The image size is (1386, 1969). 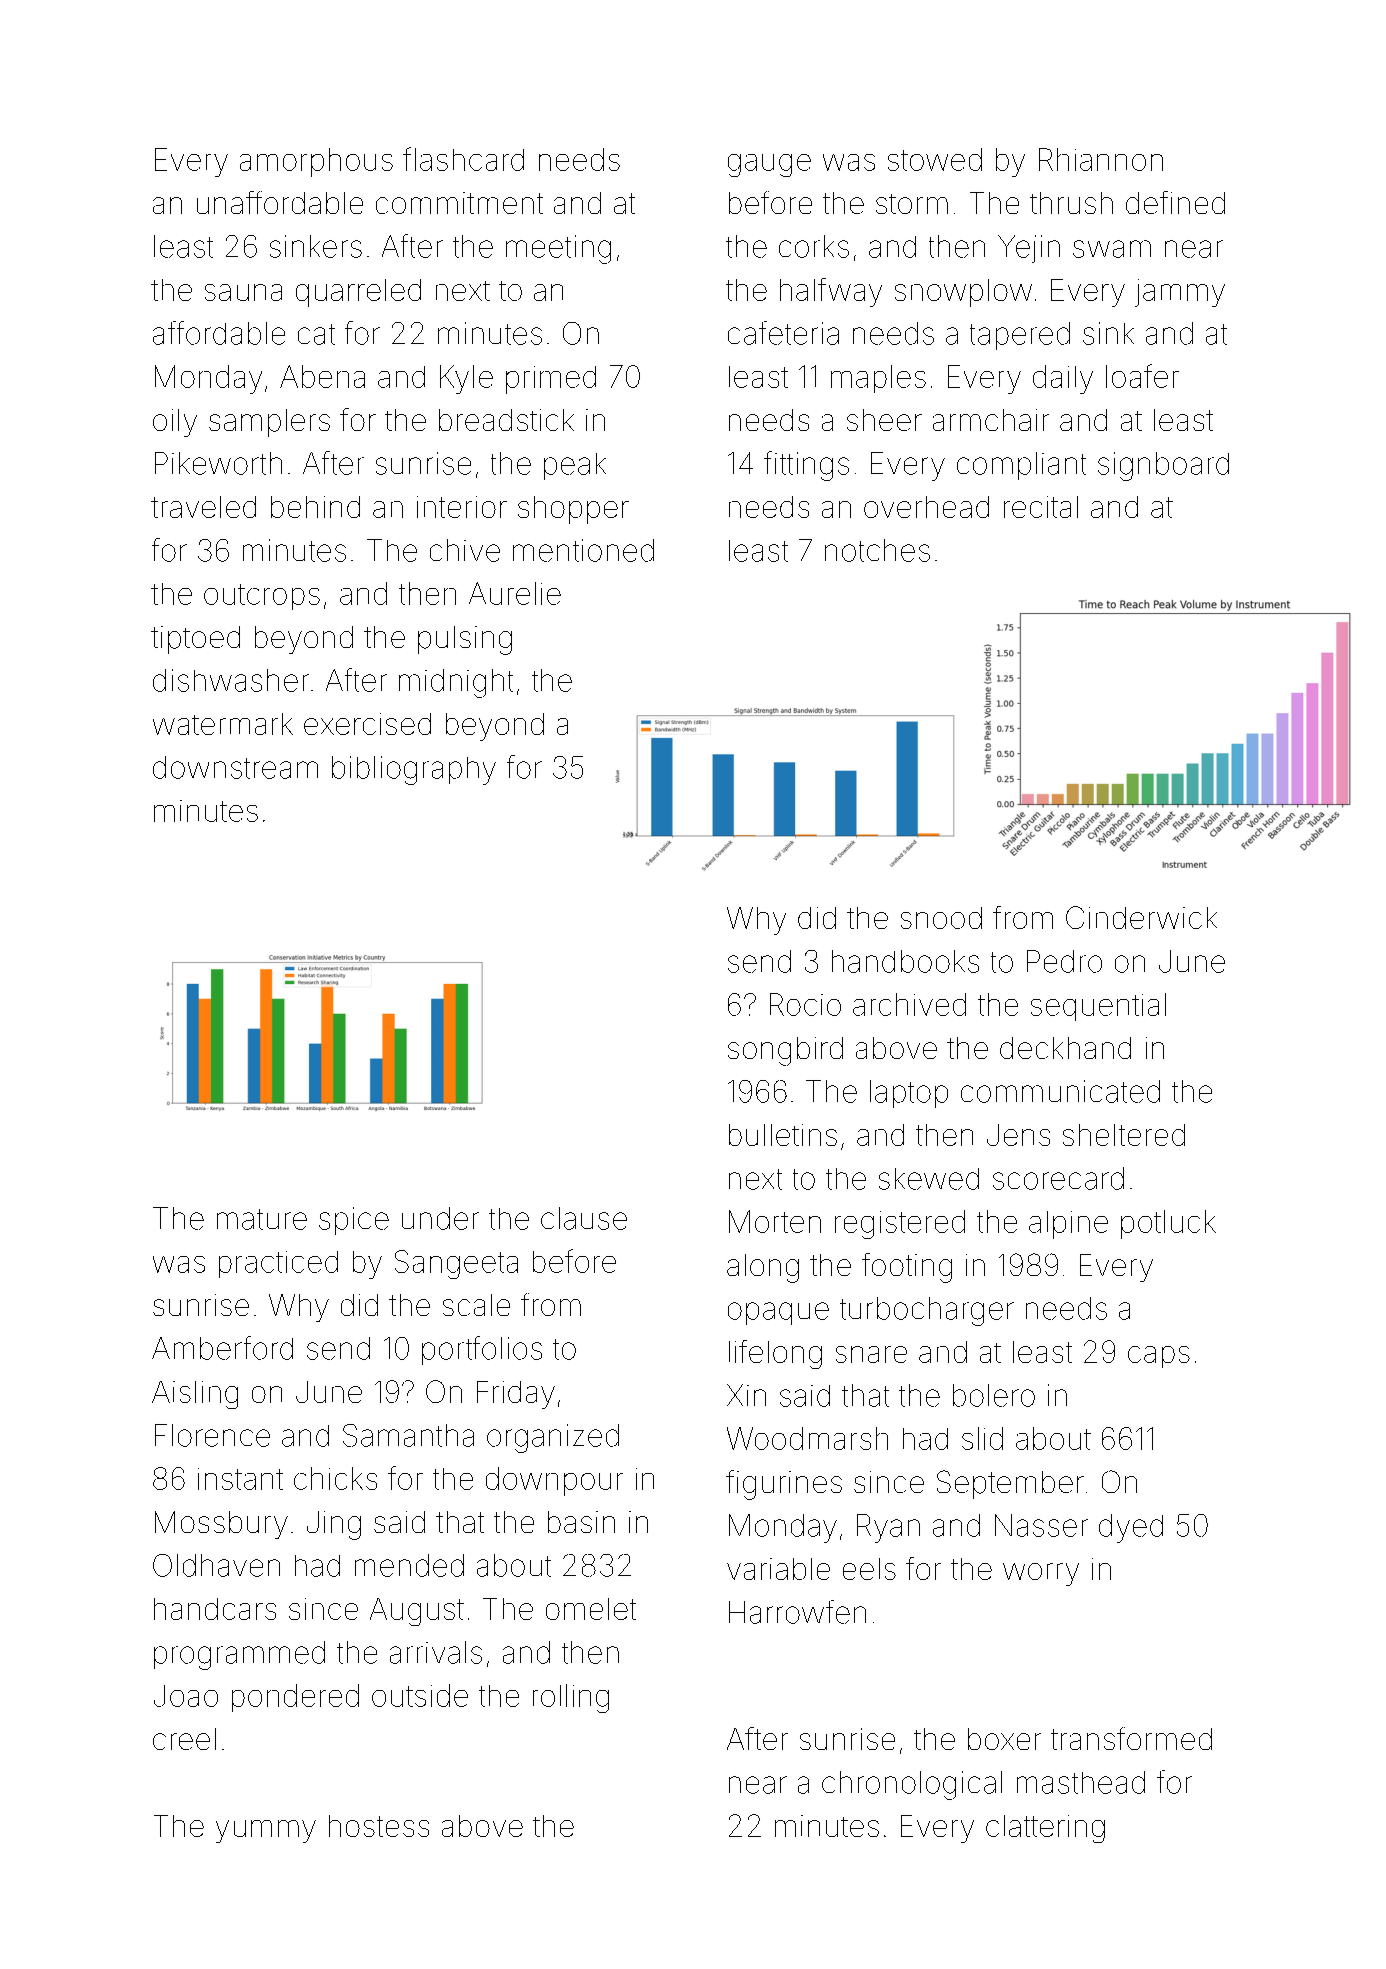 What do you see at coordinates (814, 246) in the page?
I see `corks` at bounding box center [814, 246].
